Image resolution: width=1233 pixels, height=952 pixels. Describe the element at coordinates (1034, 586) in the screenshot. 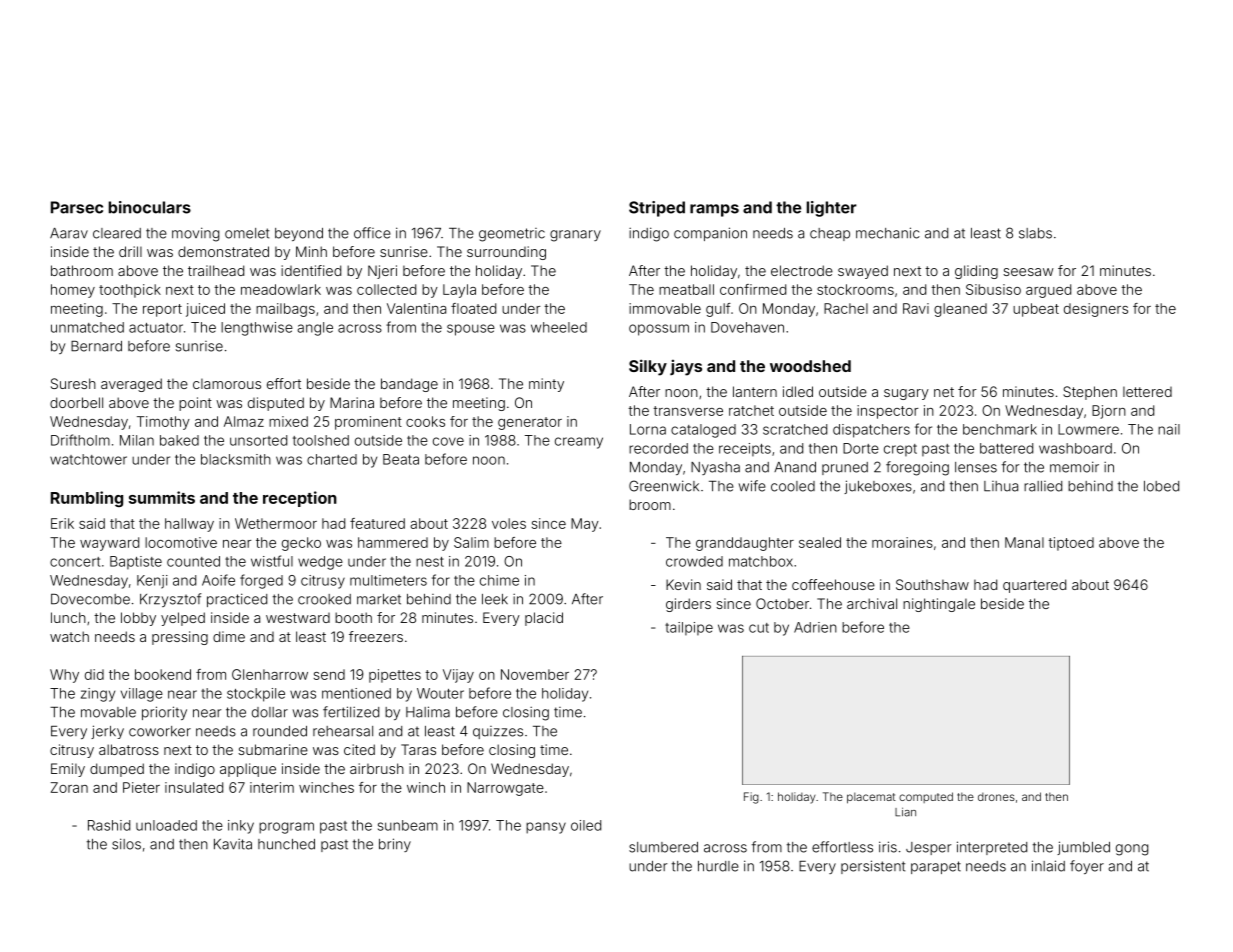

I see `quartered` at that location.
